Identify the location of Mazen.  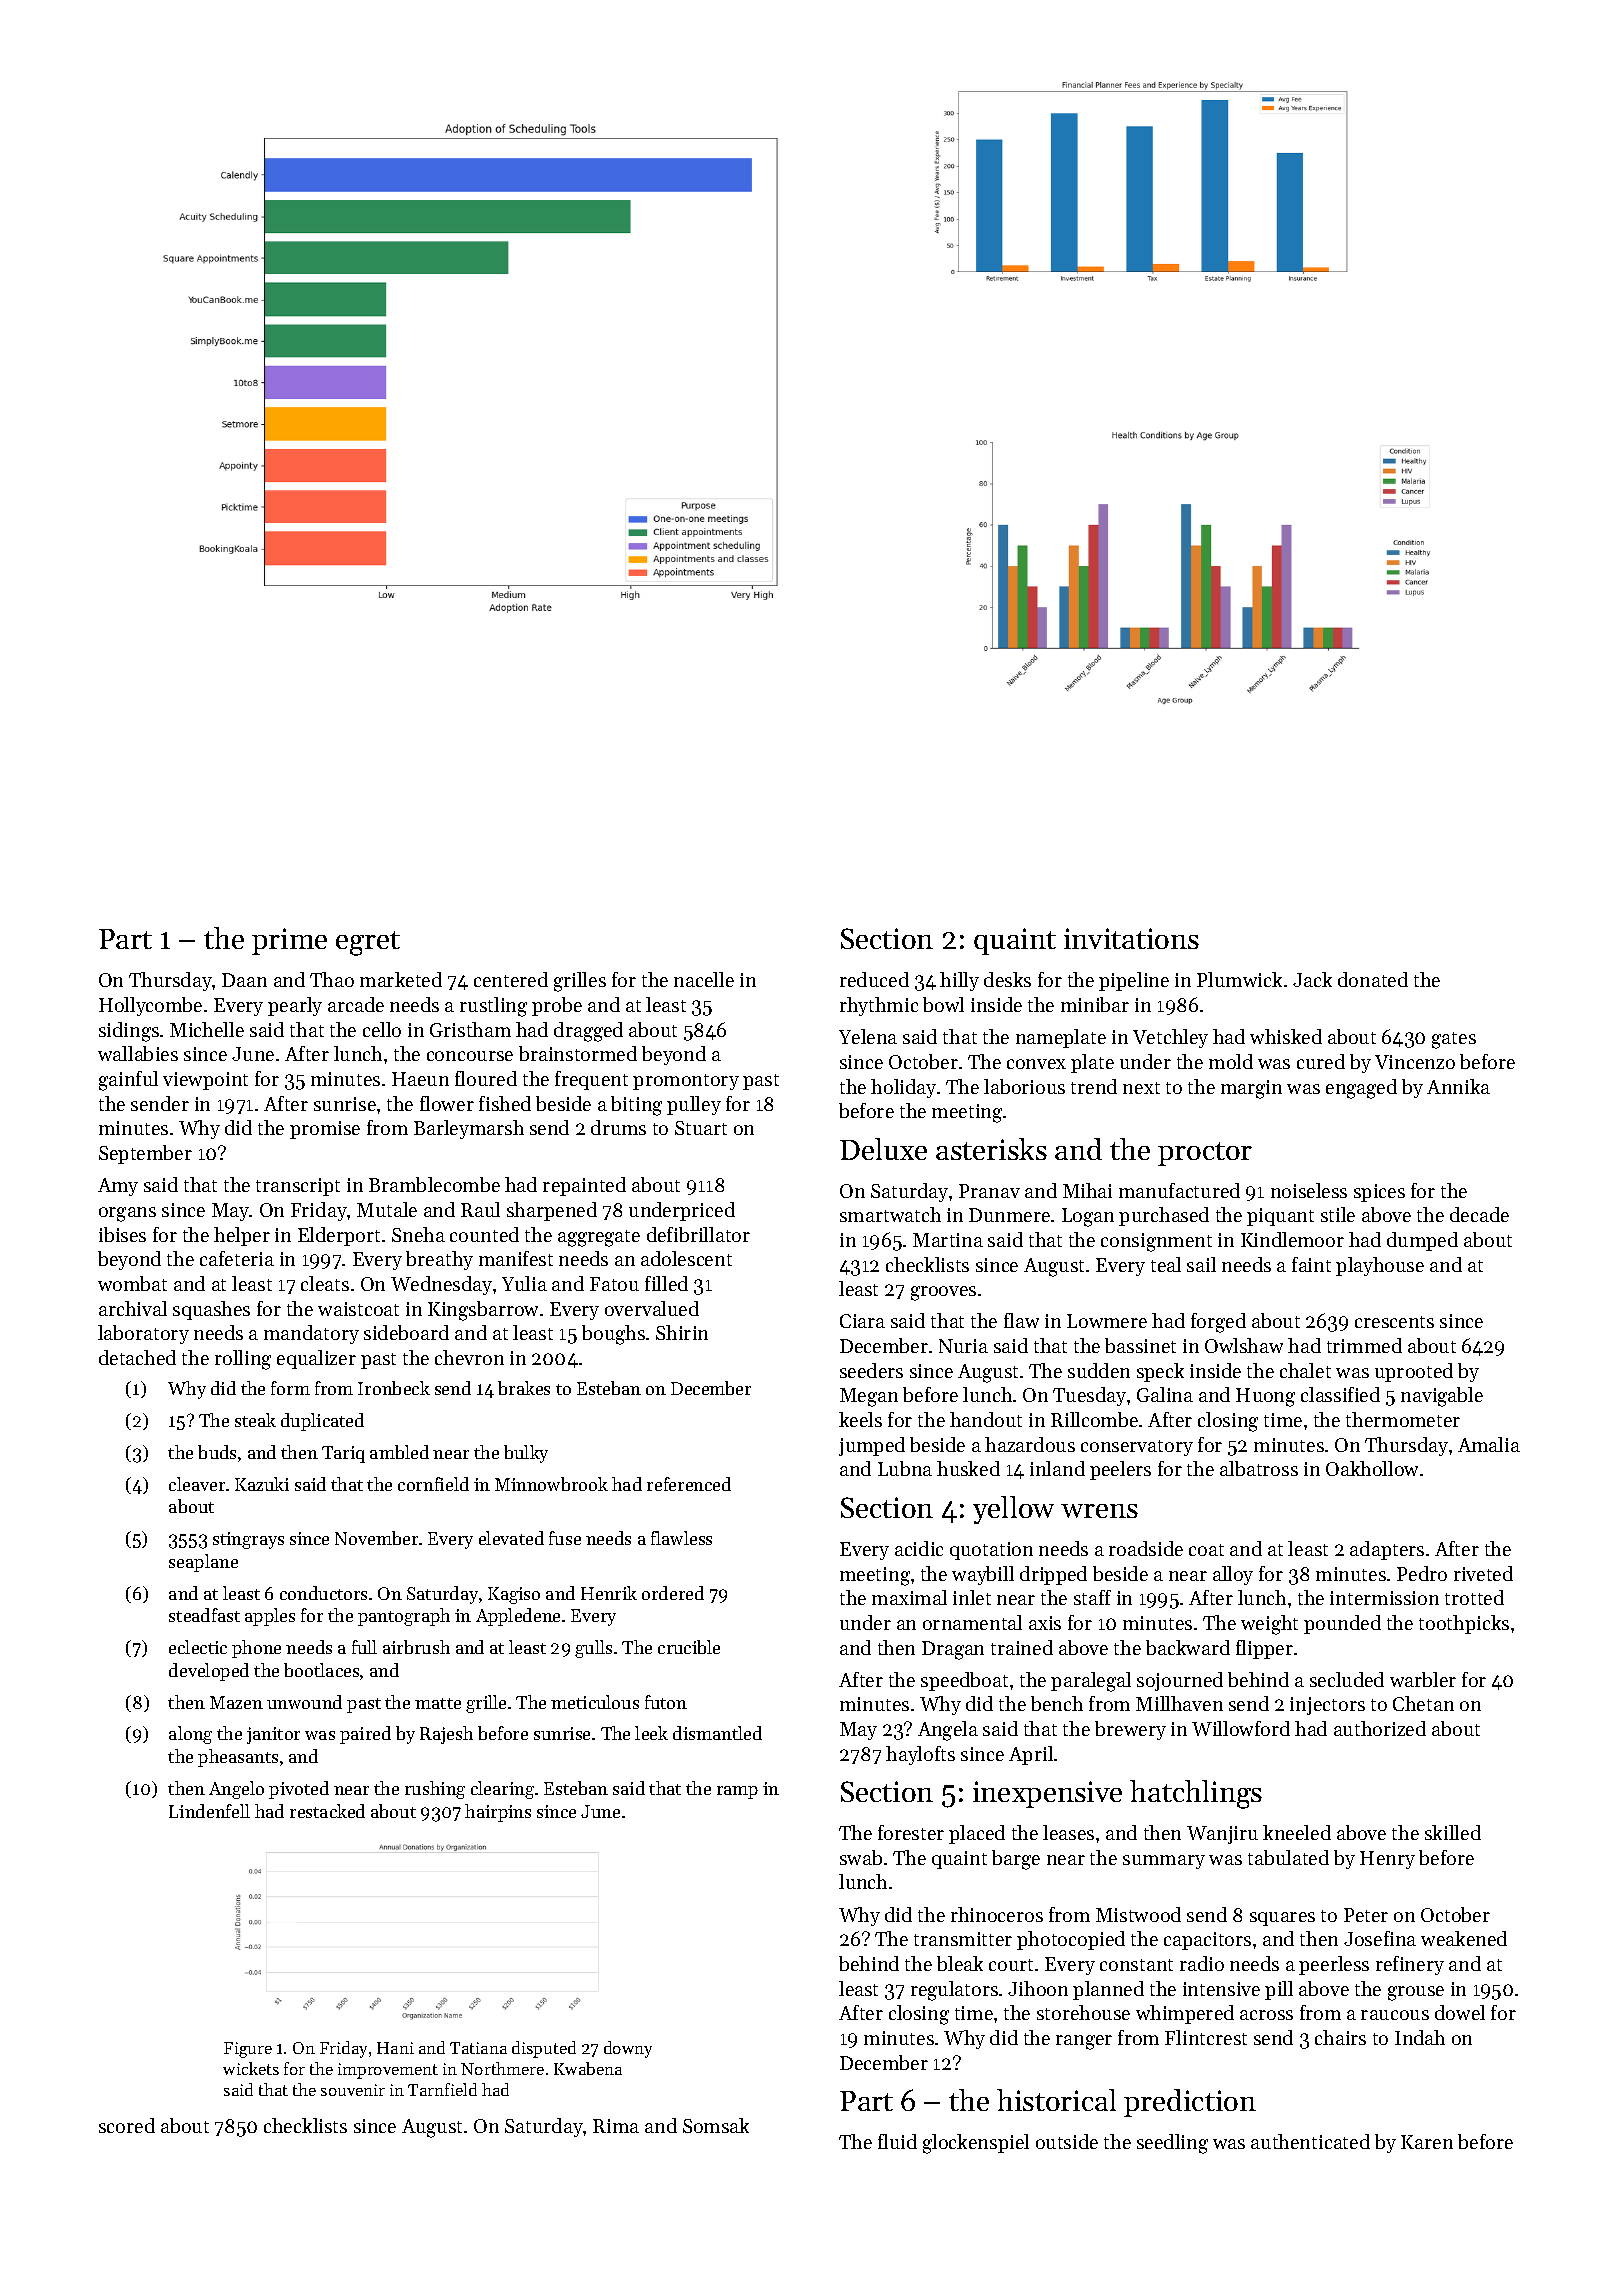
(236, 1702).
